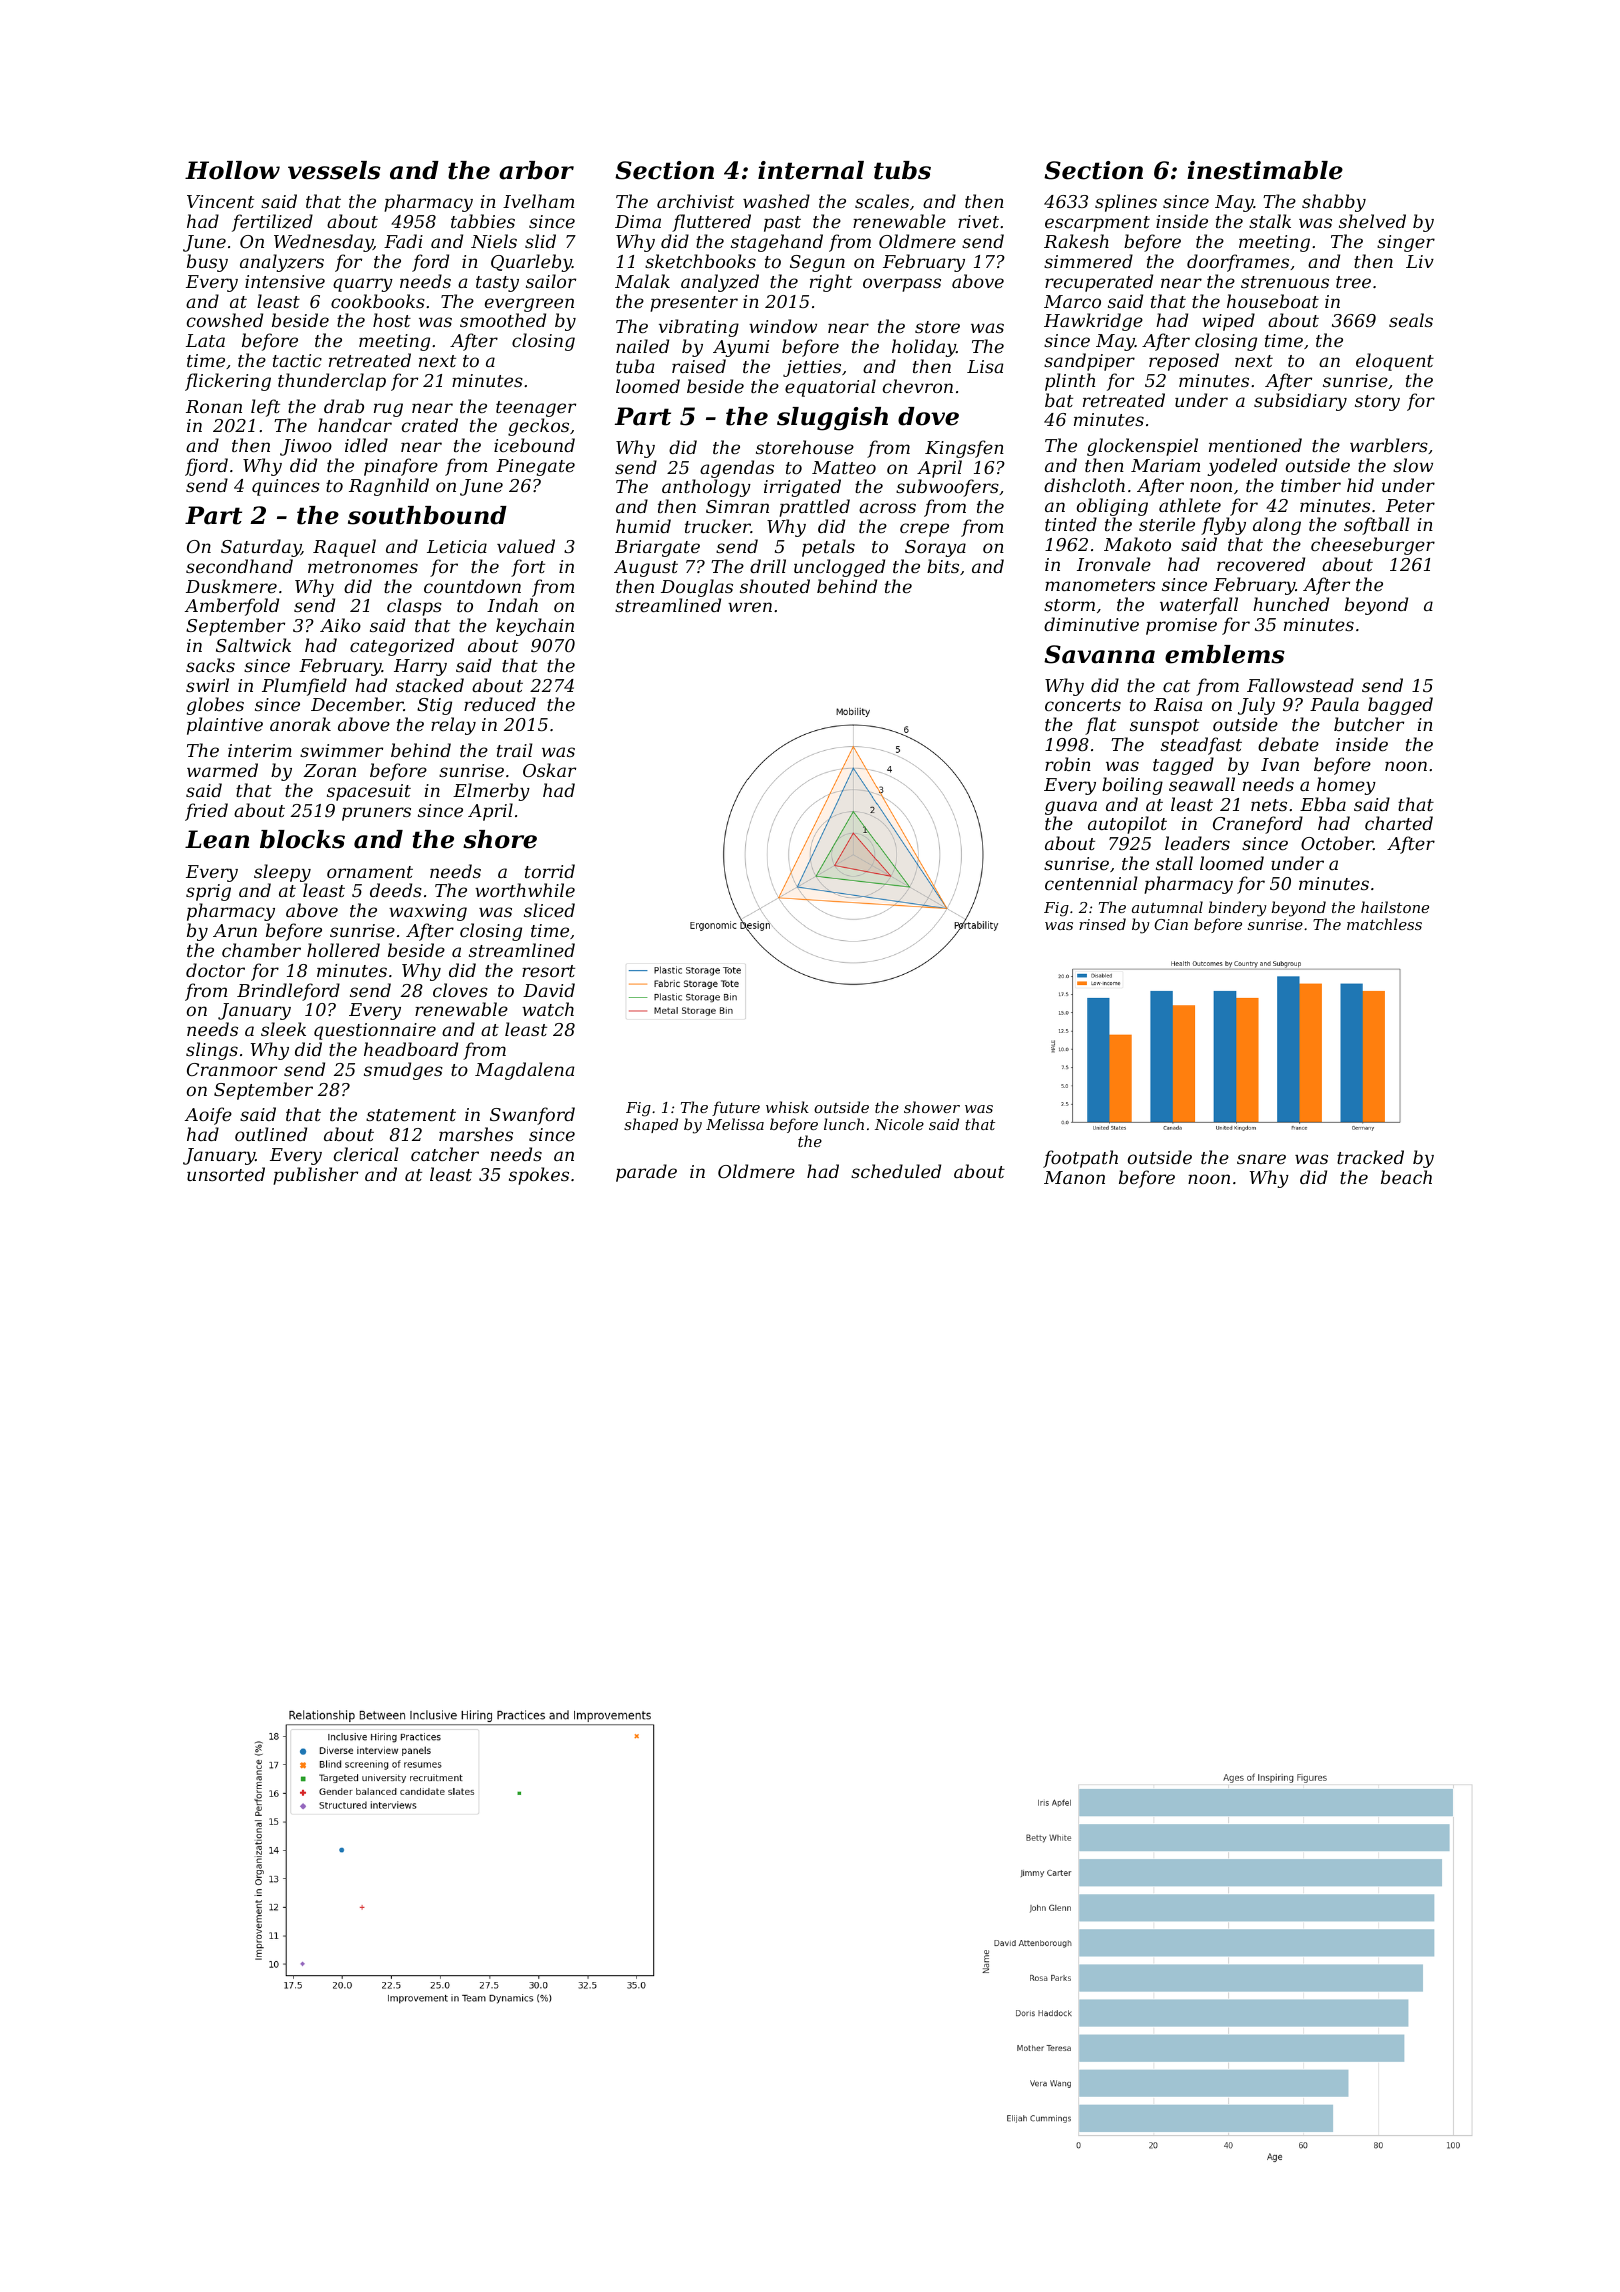 The image size is (1620, 2292). What do you see at coordinates (1171, 924) in the page?
I see `Cian` at bounding box center [1171, 924].
